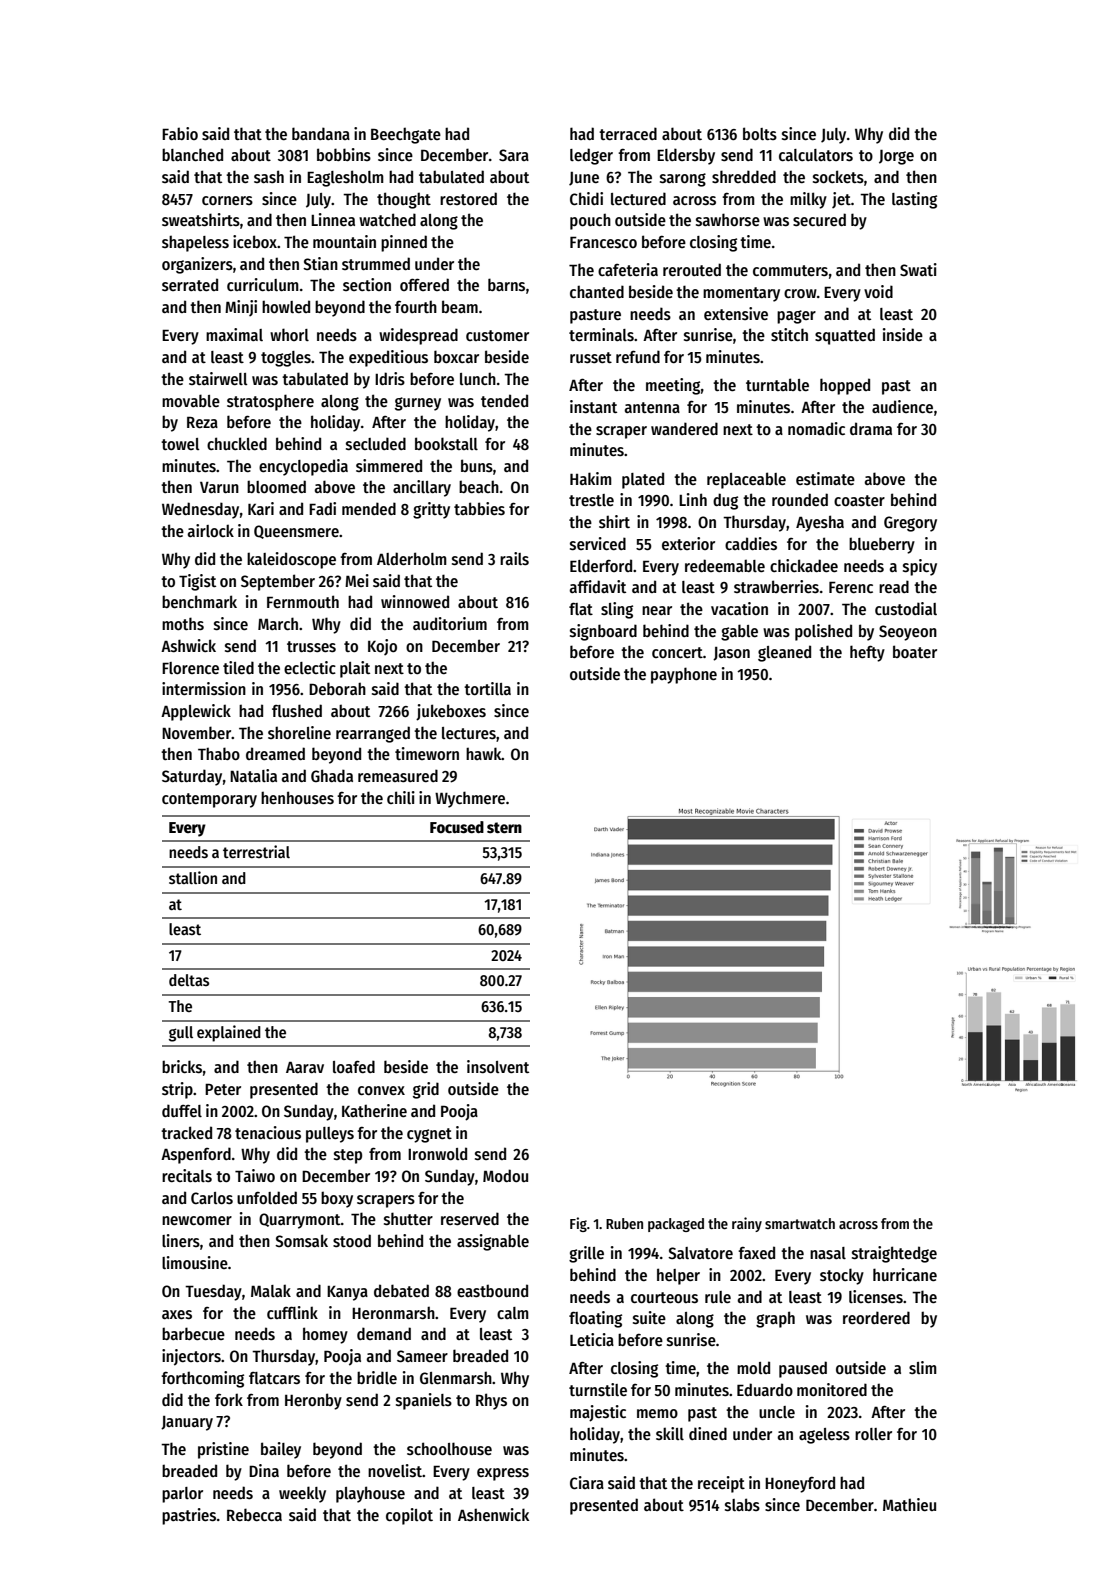  What do you see at coordinates (426, 1090) in the document?
I see `grid` at bounding box center [426, 1090].
